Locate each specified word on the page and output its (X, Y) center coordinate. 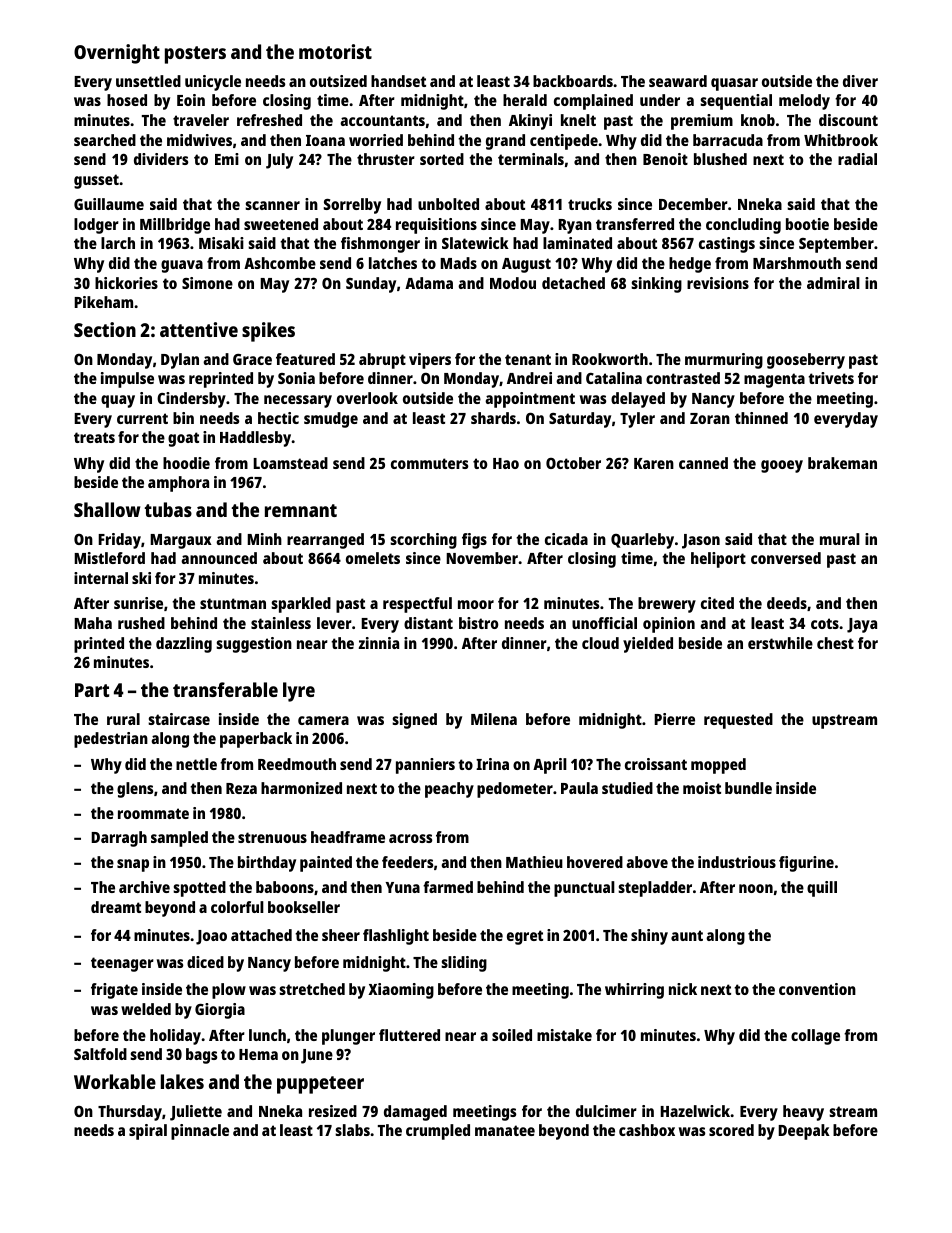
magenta (774, 380)
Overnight (117, 54)
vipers (430, 361)
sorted (442, 159)
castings (727, 245)
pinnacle (200, 1132)
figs (474, 541)
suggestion (254, 645)
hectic (278, 418)
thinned (761, 418)
